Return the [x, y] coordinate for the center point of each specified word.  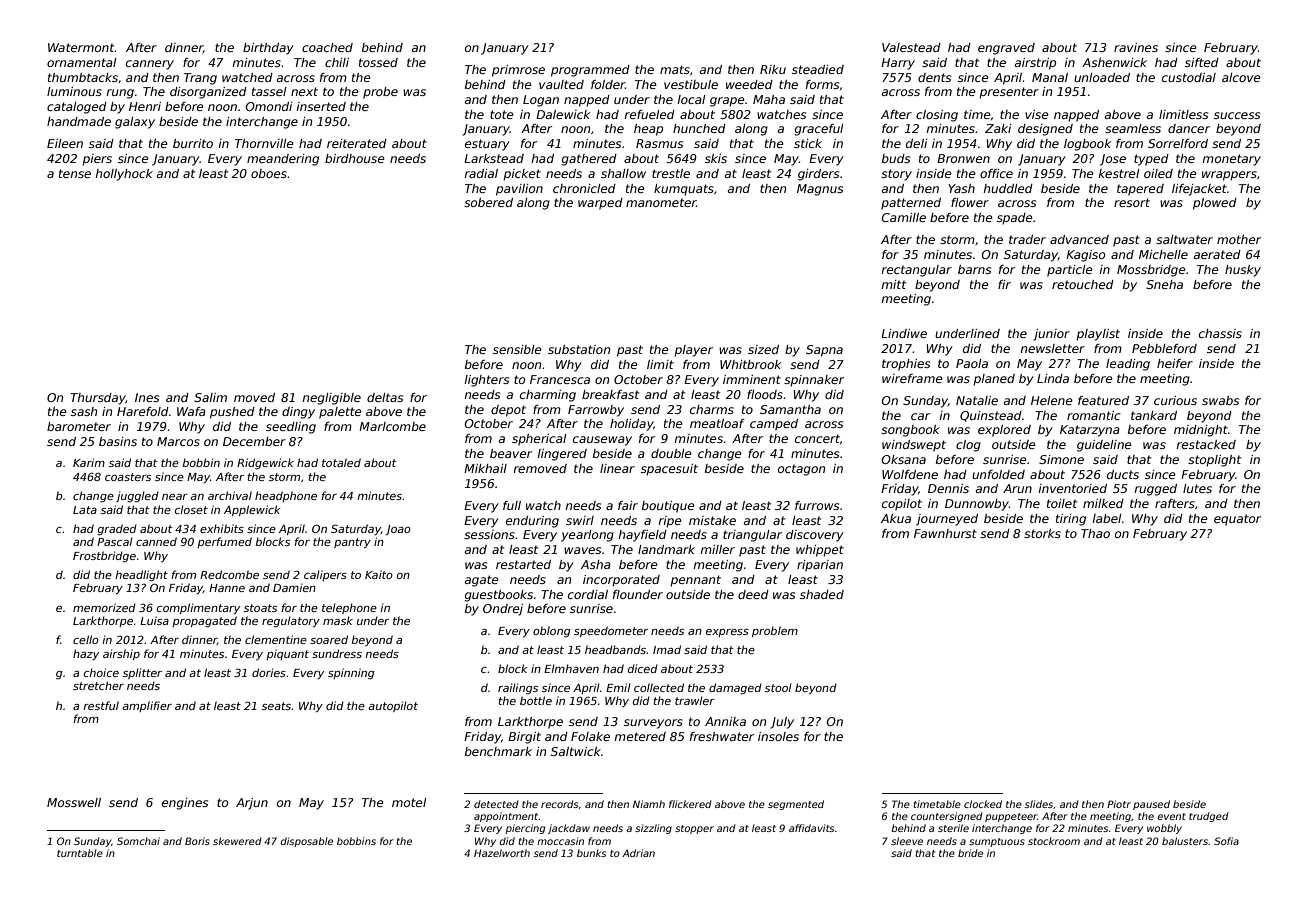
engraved [1006, 49]
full [512, 505]
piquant [287, 654]
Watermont [81, 47]
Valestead [911, 47]
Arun [1017, 488]
